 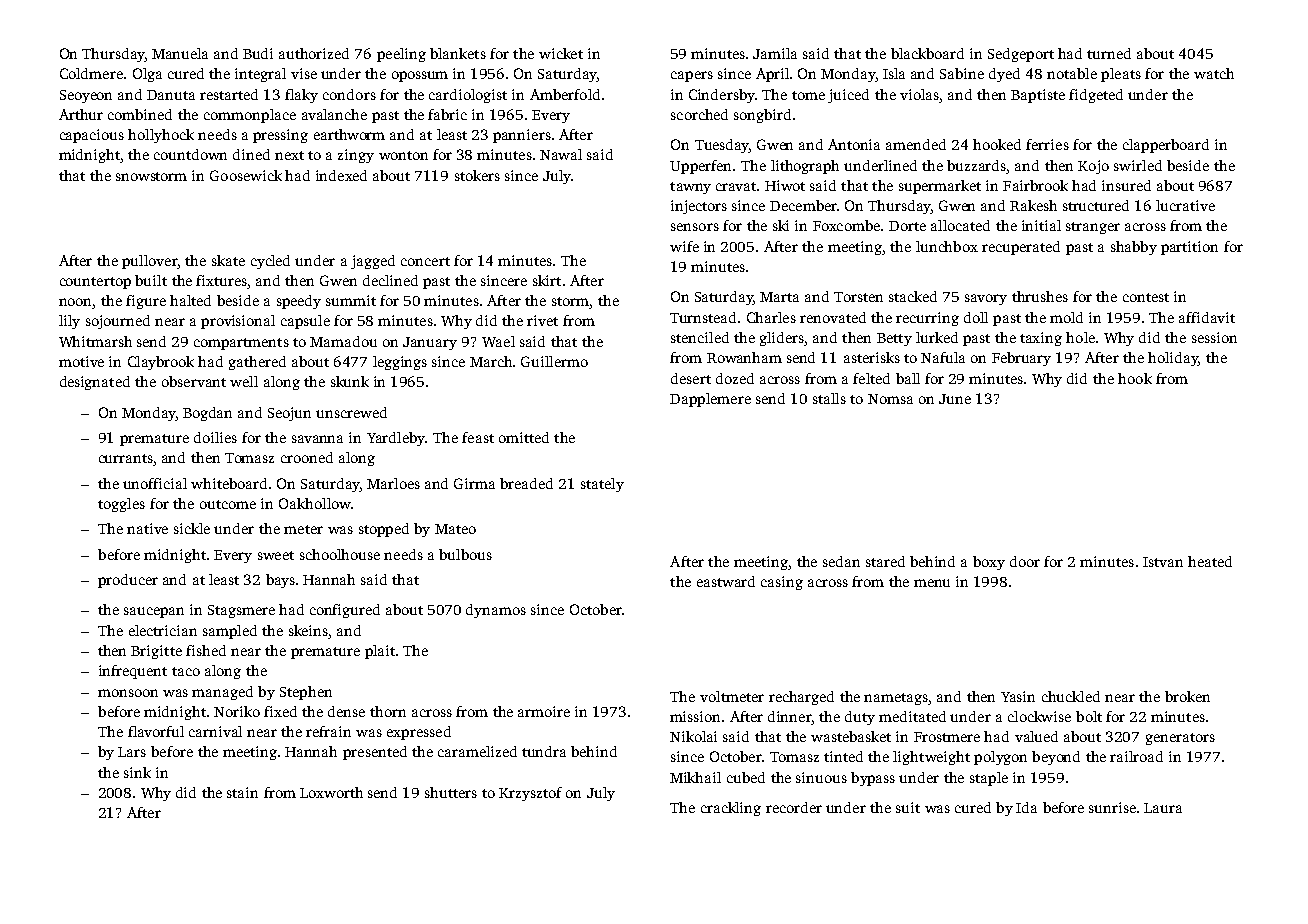 What do you see at coordinates (1109, 53) in the screenshot?
I see `turned` at bounding box center [1109, 53].
